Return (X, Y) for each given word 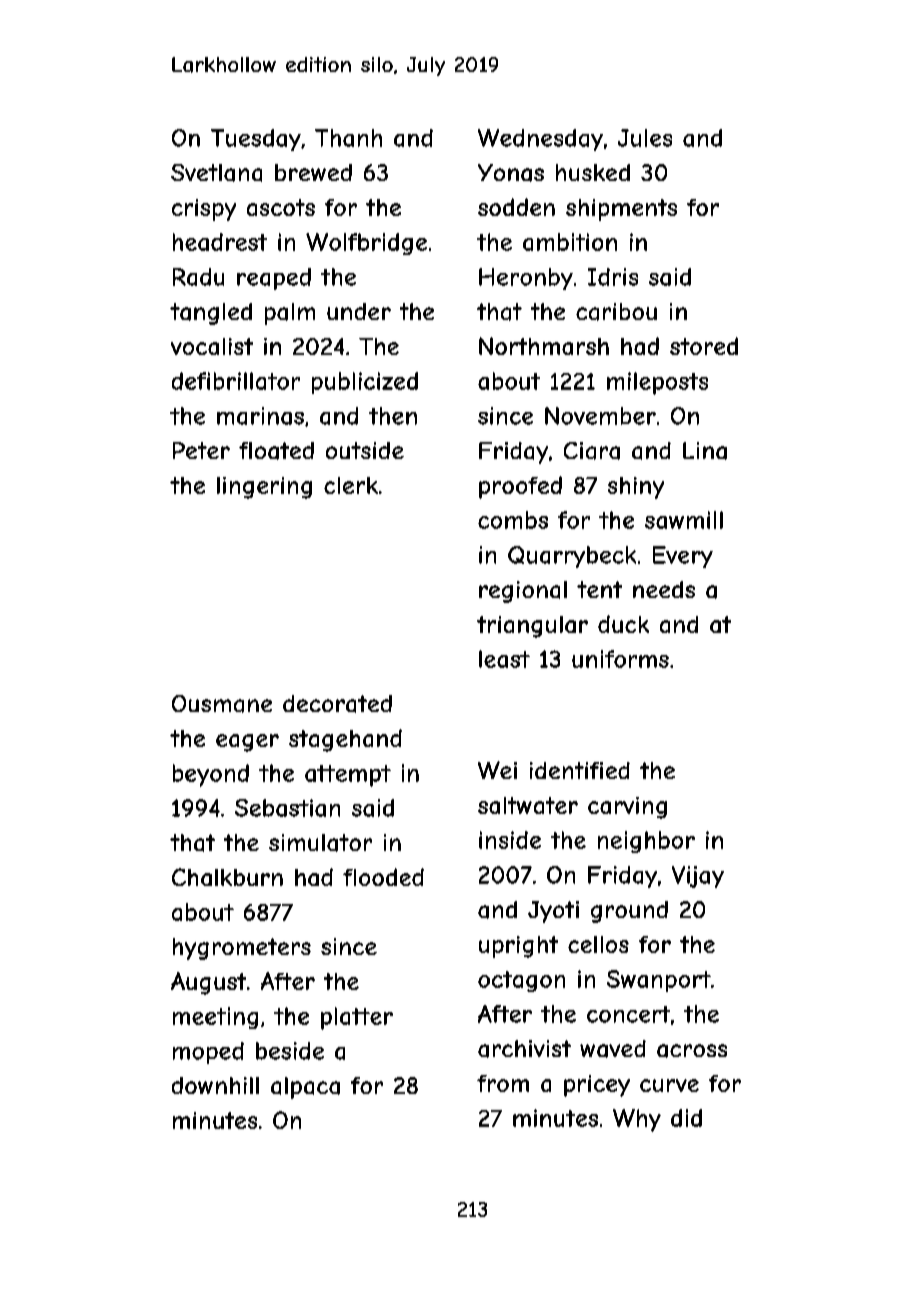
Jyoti (553, 912)
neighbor (646, 842)
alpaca (305, 1088)
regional (523, 592)
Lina (705, 451)
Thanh (348, 138)
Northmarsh (544, 346)
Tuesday (256, 140)
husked (593, 172)
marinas (260, 416)
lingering (264, 488)
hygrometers (242, 949)
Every (683, 557)
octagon (521, 981)
